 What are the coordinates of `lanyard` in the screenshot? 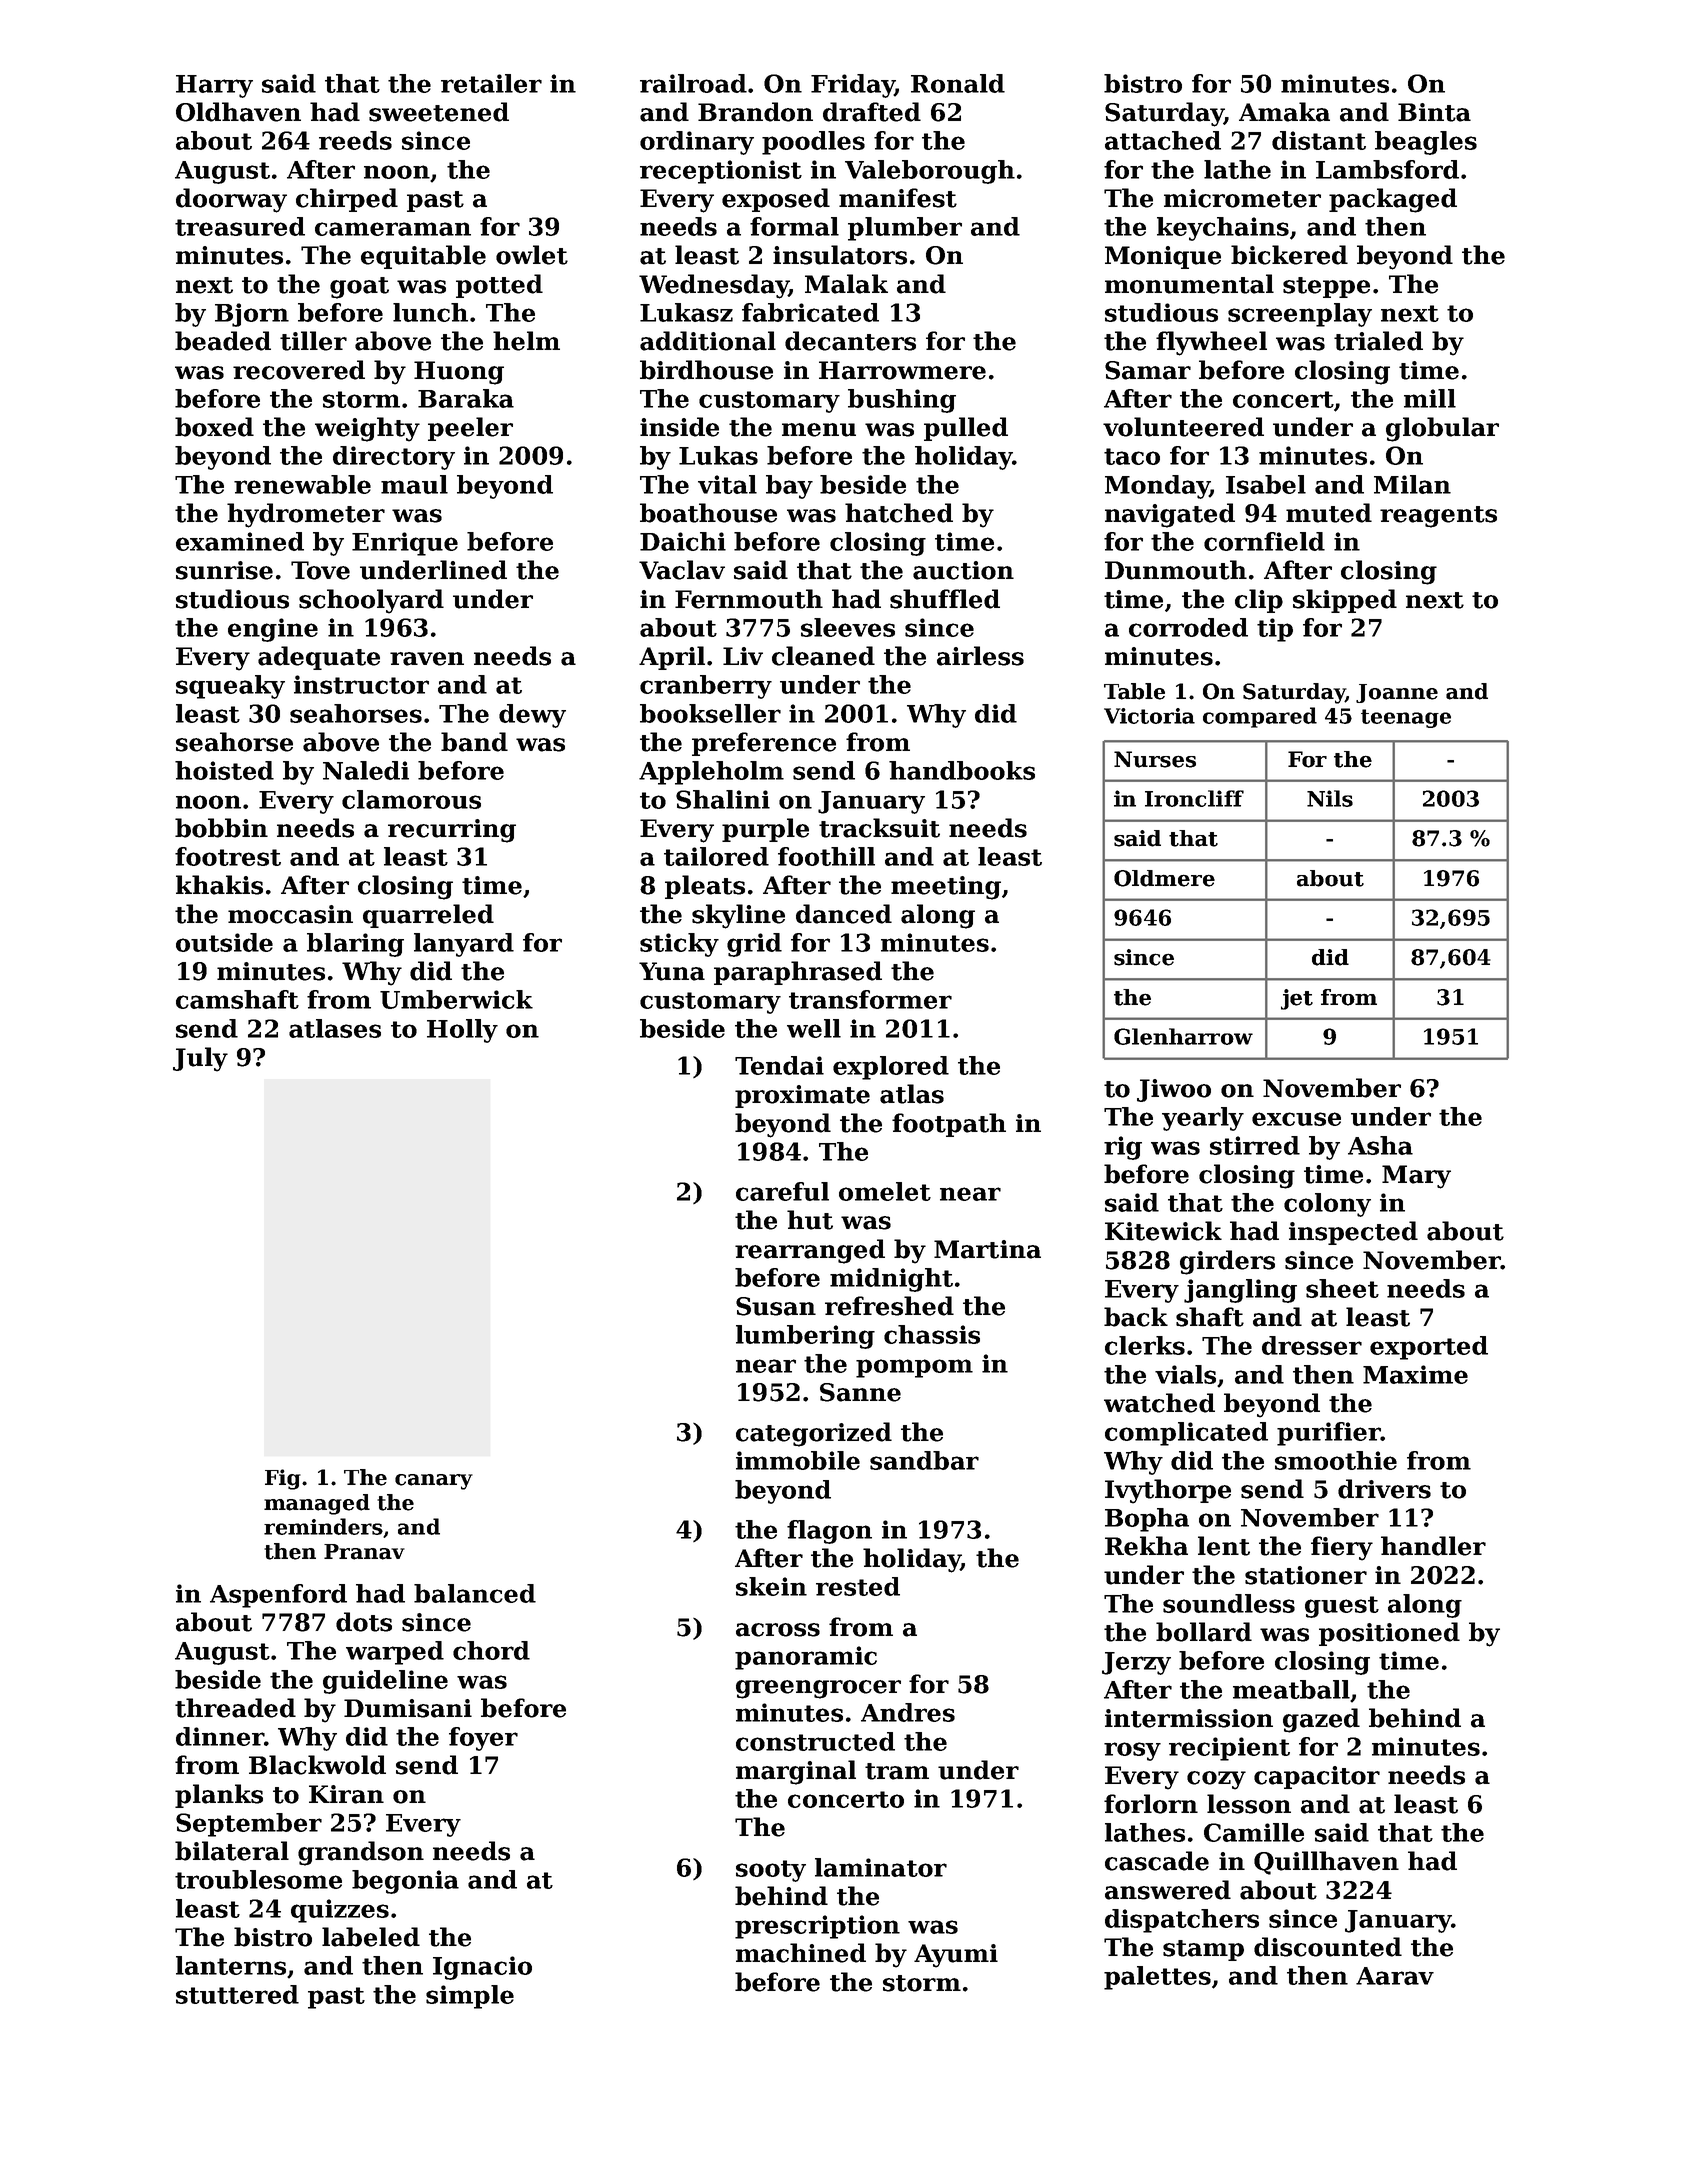 It's located at (464, 945).
